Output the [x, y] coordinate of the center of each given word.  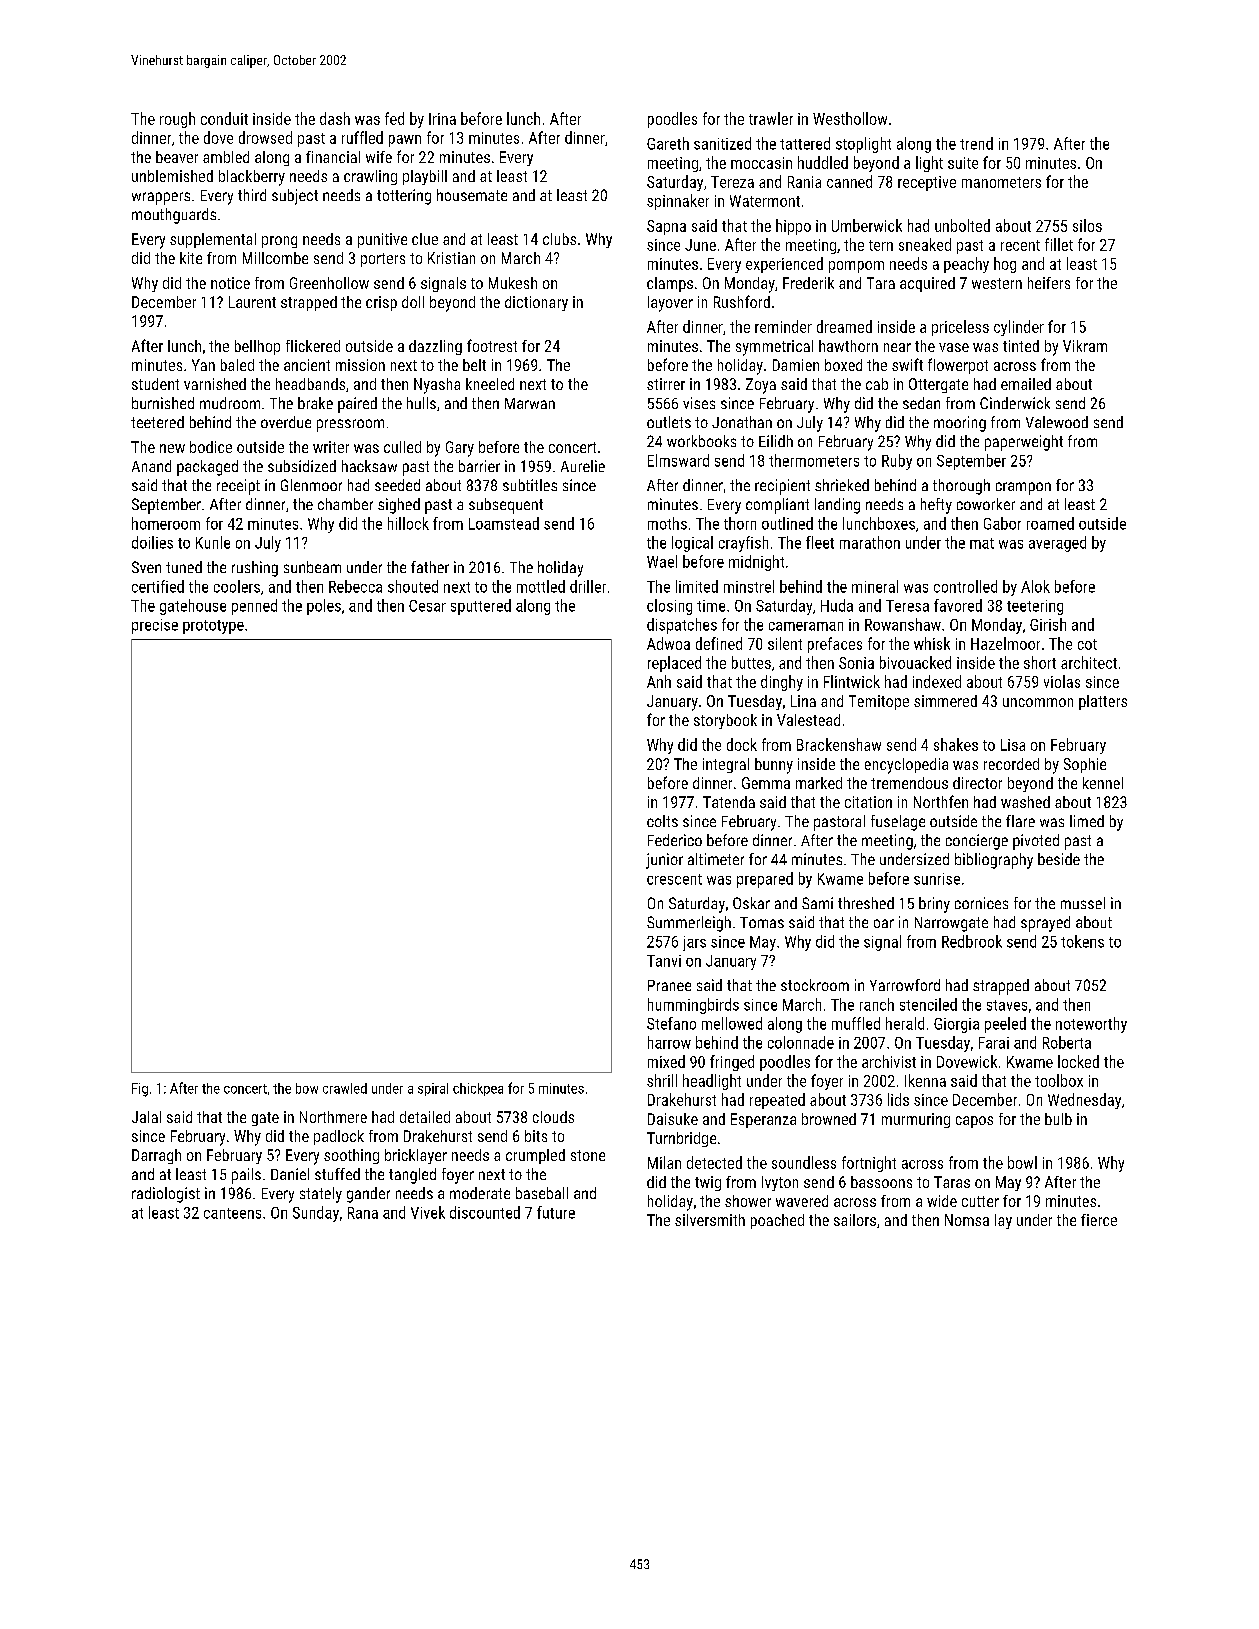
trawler [771, 118]
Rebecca [355, 586]
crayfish [743, 544]
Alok [1035, 586]
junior [664, 861]
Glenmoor [311, 485]
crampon [1023, 488]
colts [662, 821]
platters [1103, 702]
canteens [232, 1213]
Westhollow [850, 118]
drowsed [265, 137]
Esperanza [763, 1120]
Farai [994, 1043]
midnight [756, 563]
